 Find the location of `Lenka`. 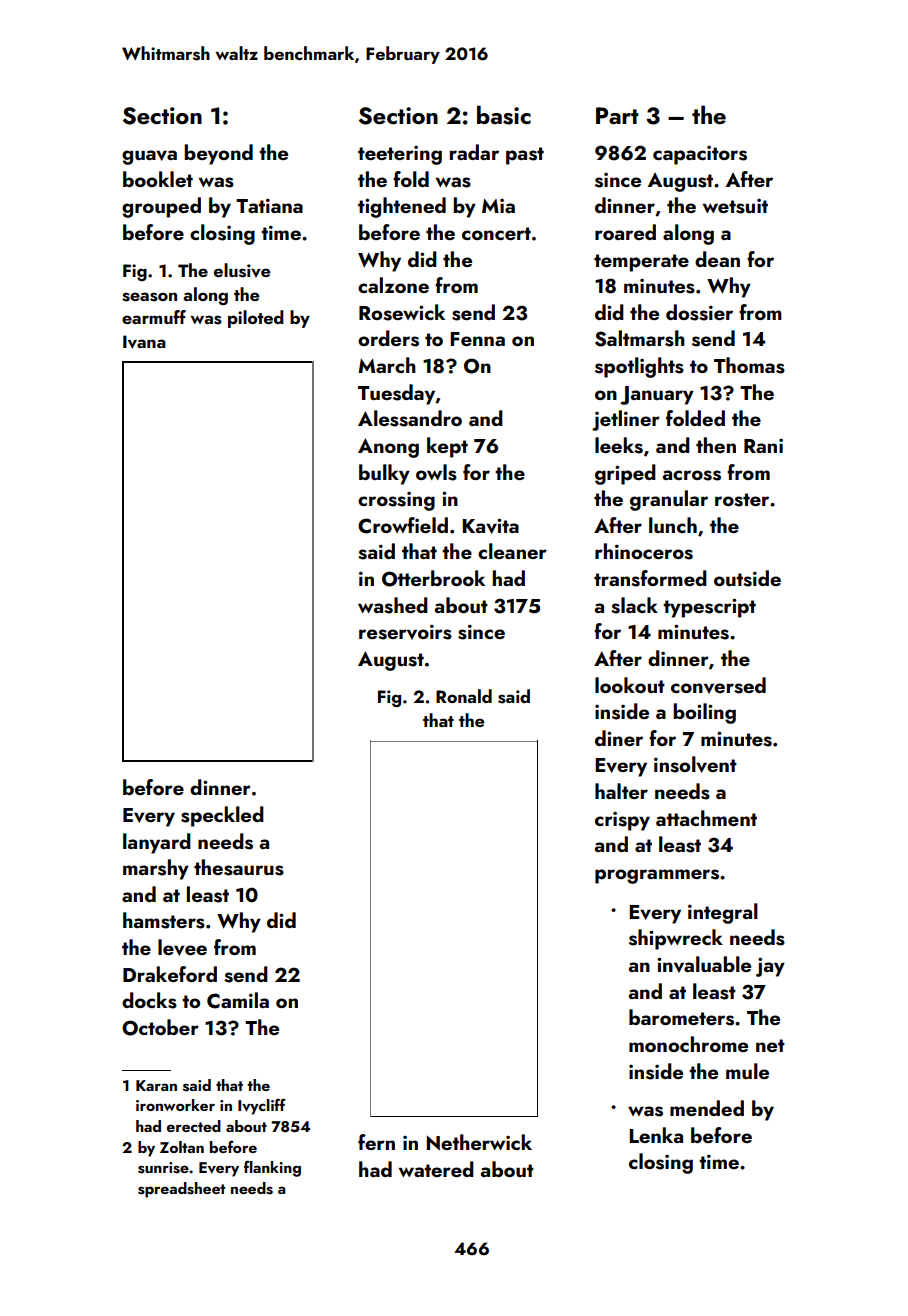

Lenka is located at coordinates (656, 1135).
